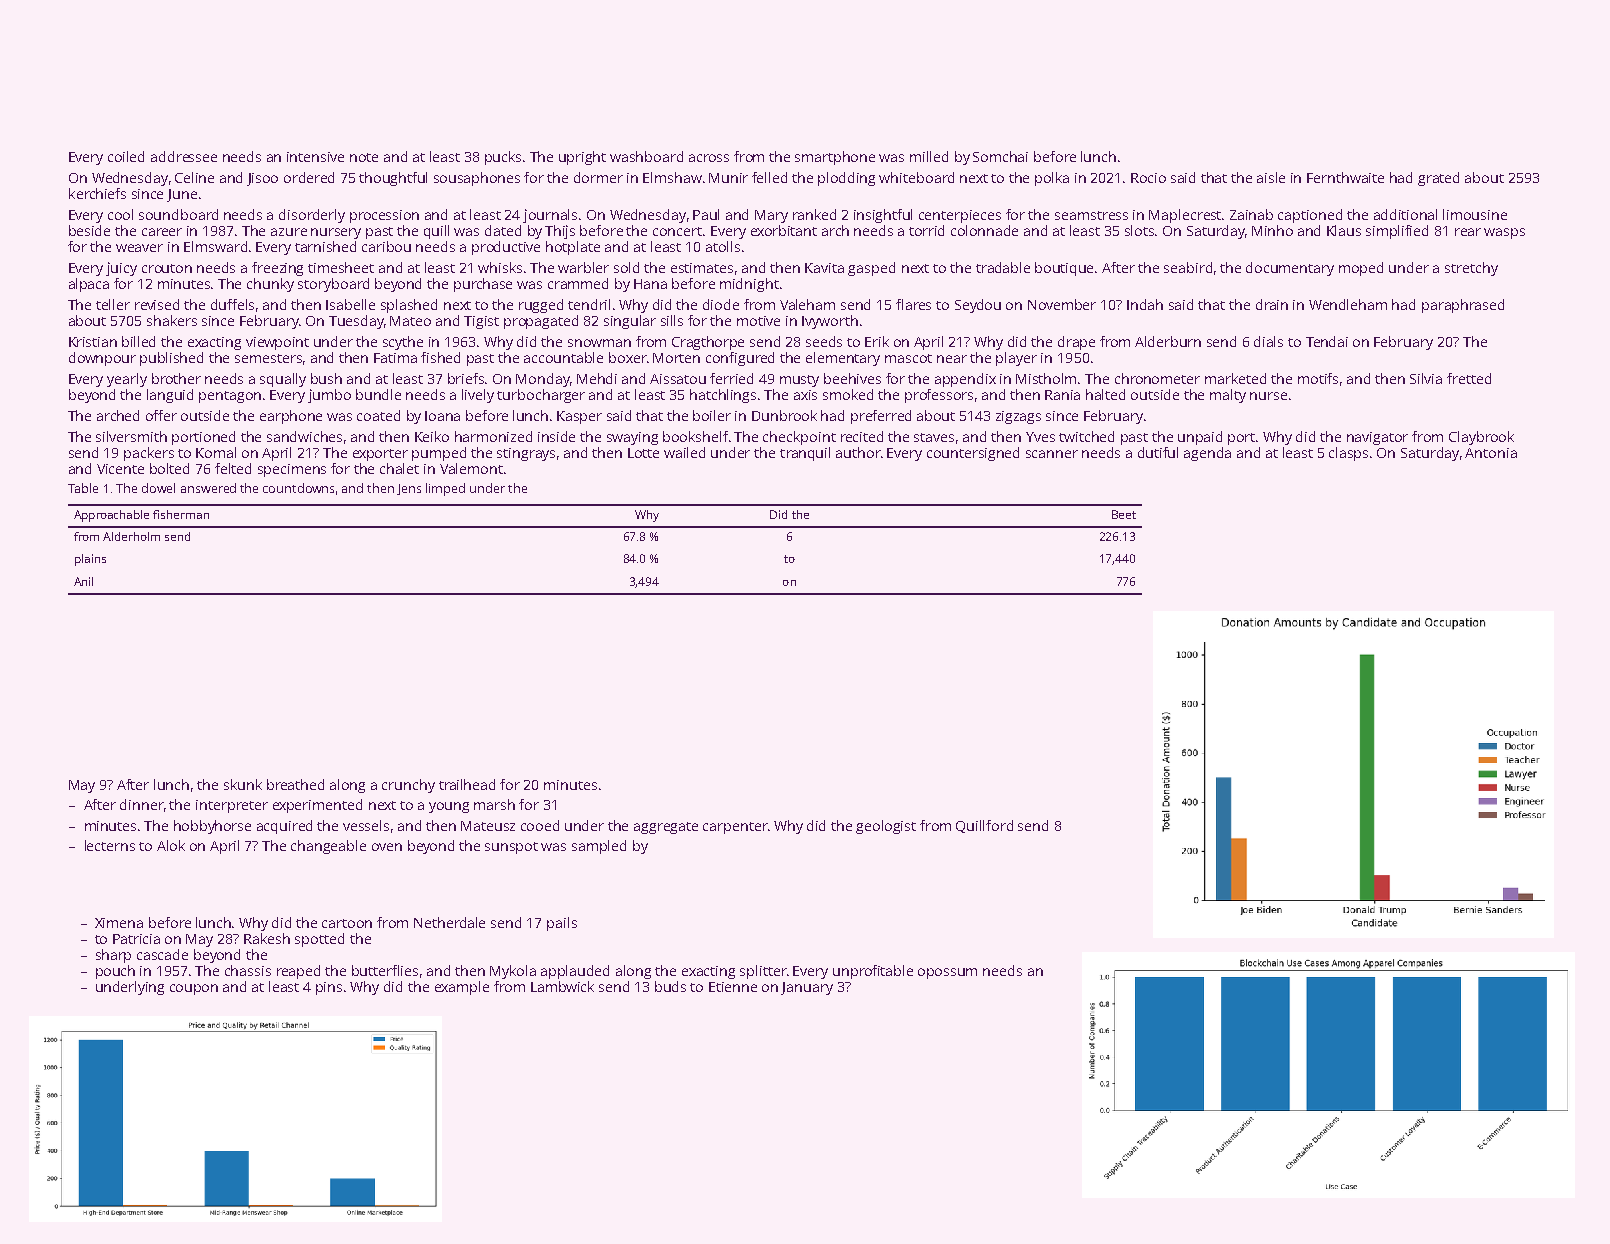 The width and height of the document is (1610, 1244). What do you see at coordinates (329, 988) in the document?
I see `pins` at bounding box center [329, 988].
